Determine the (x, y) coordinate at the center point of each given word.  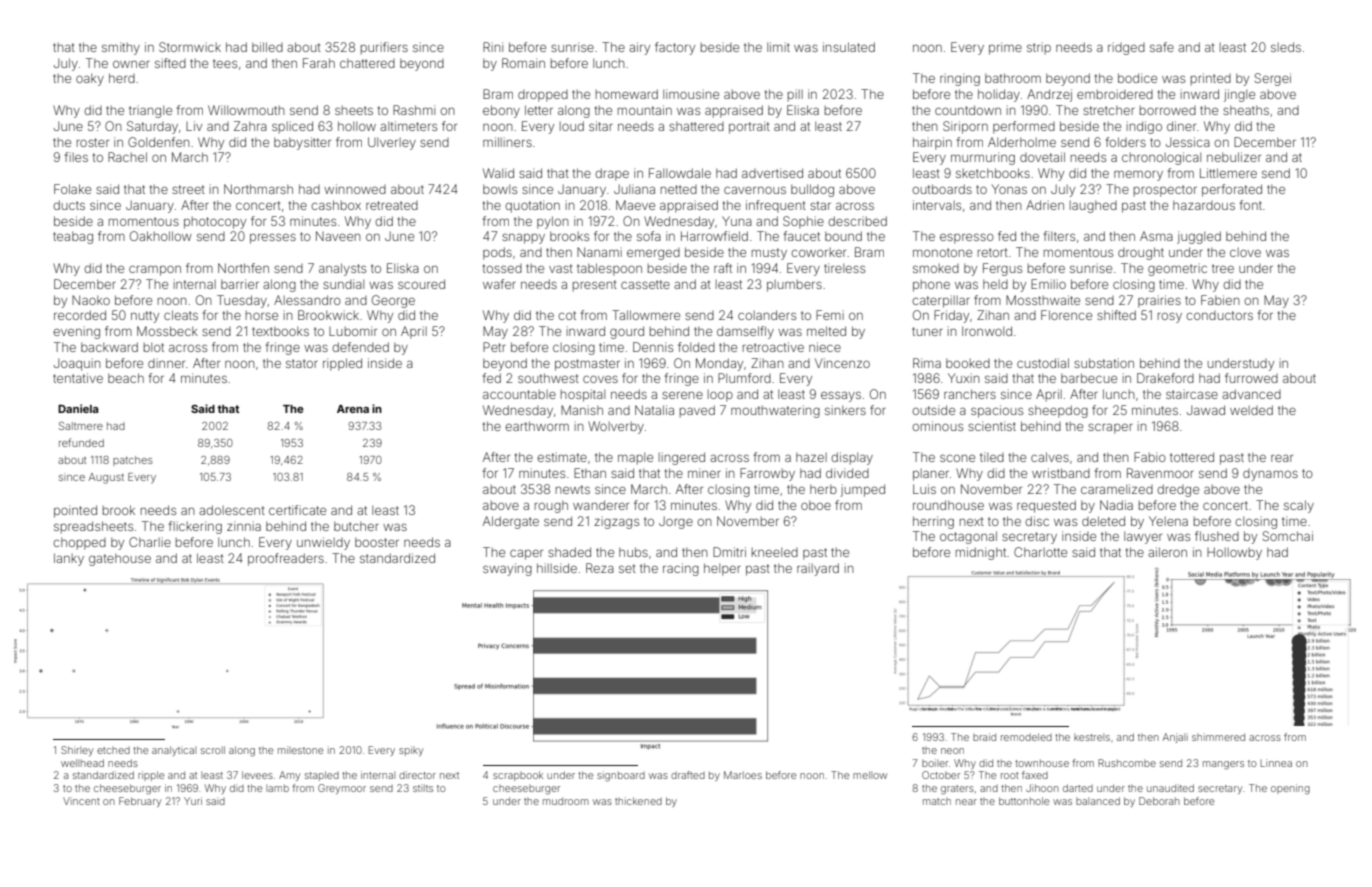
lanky (69, 559)
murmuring (983, 158)
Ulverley (392, 143)
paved (697, 411)
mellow (870, 775)
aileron (1167, 552)
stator (302, 363)
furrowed (1251, 378)
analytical (174, 751)
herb (823, 489)
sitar (601, 126)
